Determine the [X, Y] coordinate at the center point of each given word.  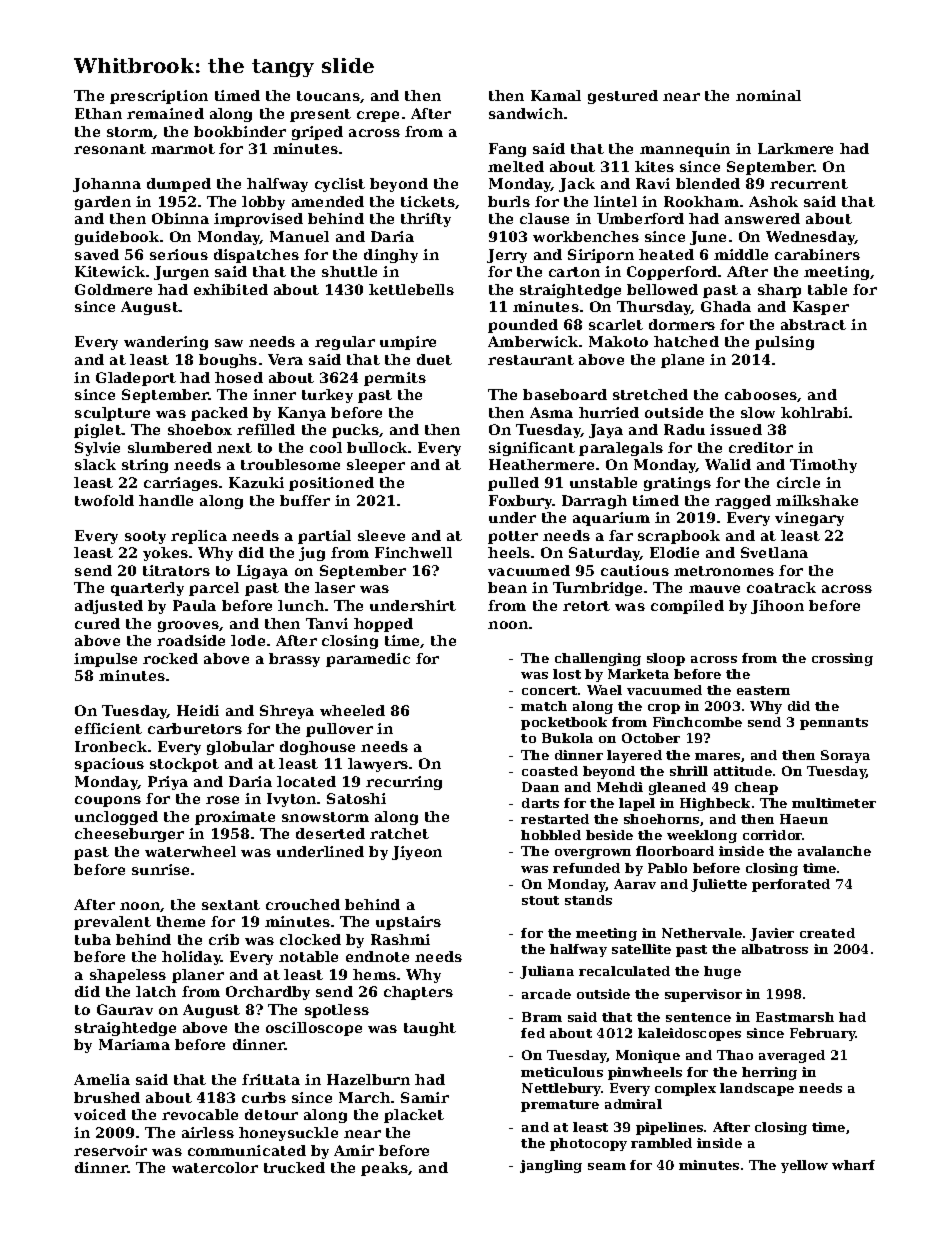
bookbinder [240, 131]
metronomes [724, 571]
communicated [247, 1150]
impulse [105, 660]
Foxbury [521, 502]
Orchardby [268, 993]
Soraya [845, 756]
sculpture [112, 414]
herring [769, 1073]
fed [533, 1033]
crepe [378, 116]
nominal [768, 95]
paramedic [368, 660]
